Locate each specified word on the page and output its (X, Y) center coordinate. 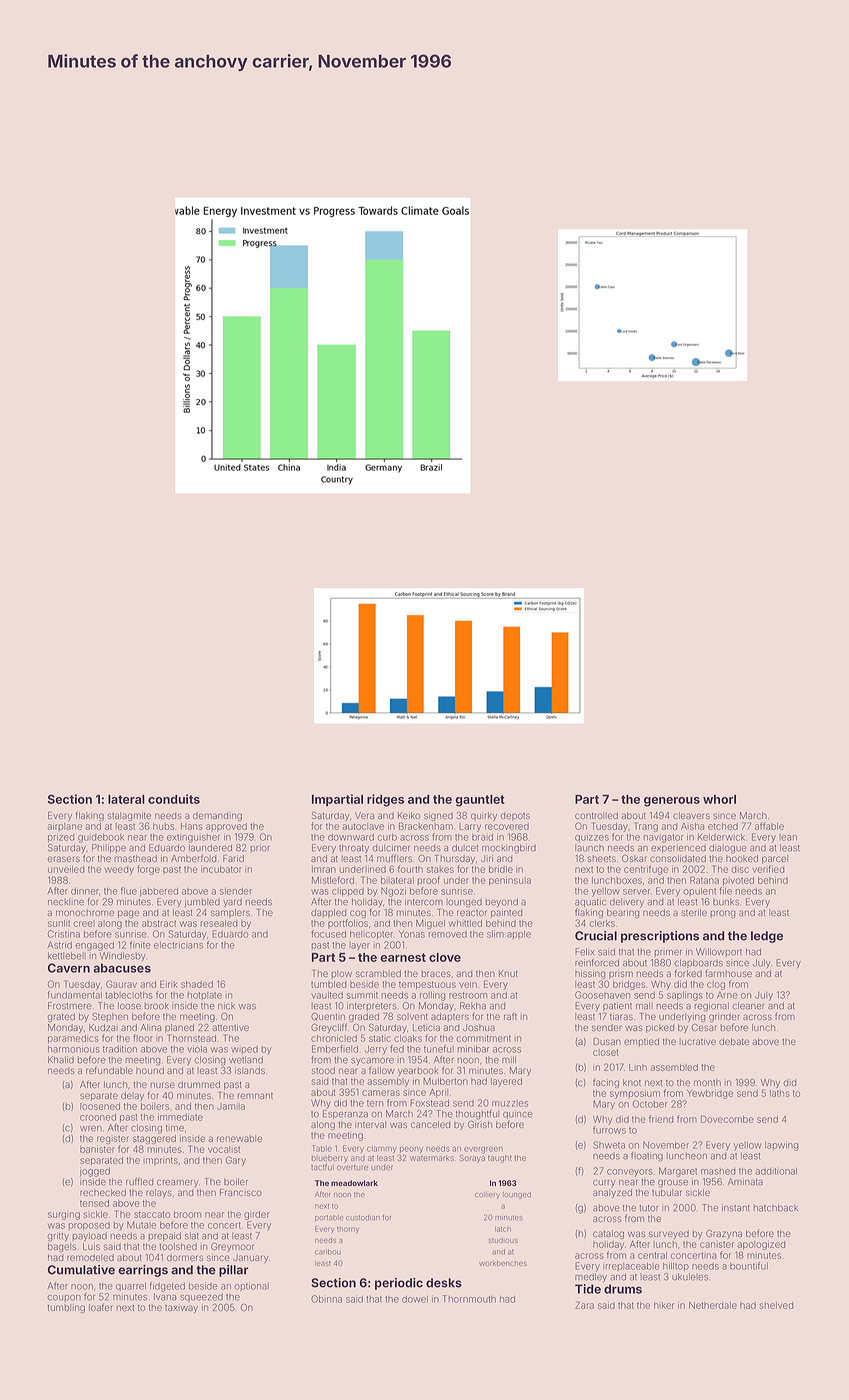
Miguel (430, 924)
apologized (761, 1245)
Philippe (109, 848)
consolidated (678, 858)
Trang (646, 827)
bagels (62, 1247)
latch (503, 1229)
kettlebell (67, 956)
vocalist (224, 1149)
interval (370, 1124)
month (707, 1082)
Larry (470, 827)
